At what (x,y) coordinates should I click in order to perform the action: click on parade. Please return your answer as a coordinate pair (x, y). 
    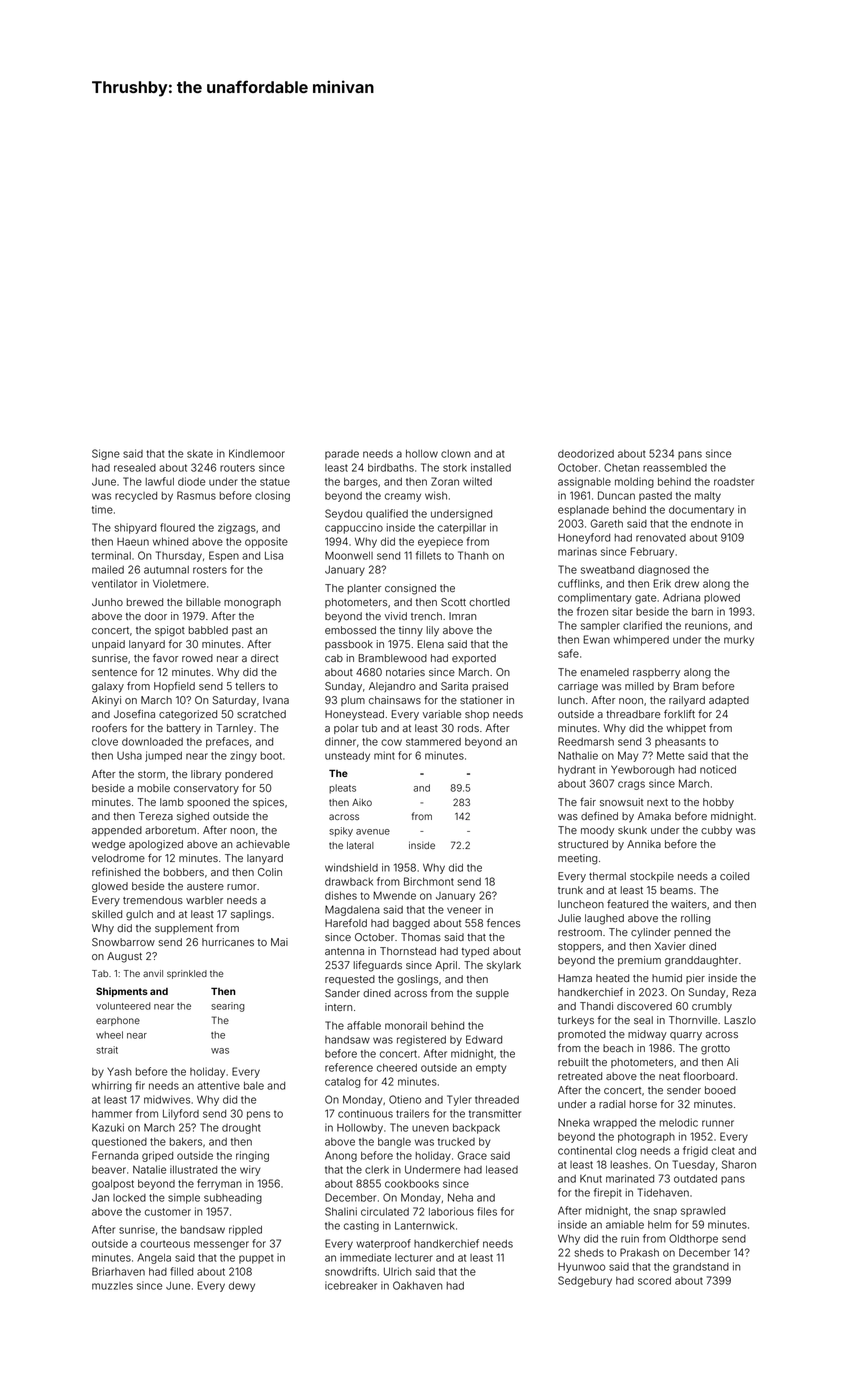
    Looking at the image, I should click on (342, 455).
